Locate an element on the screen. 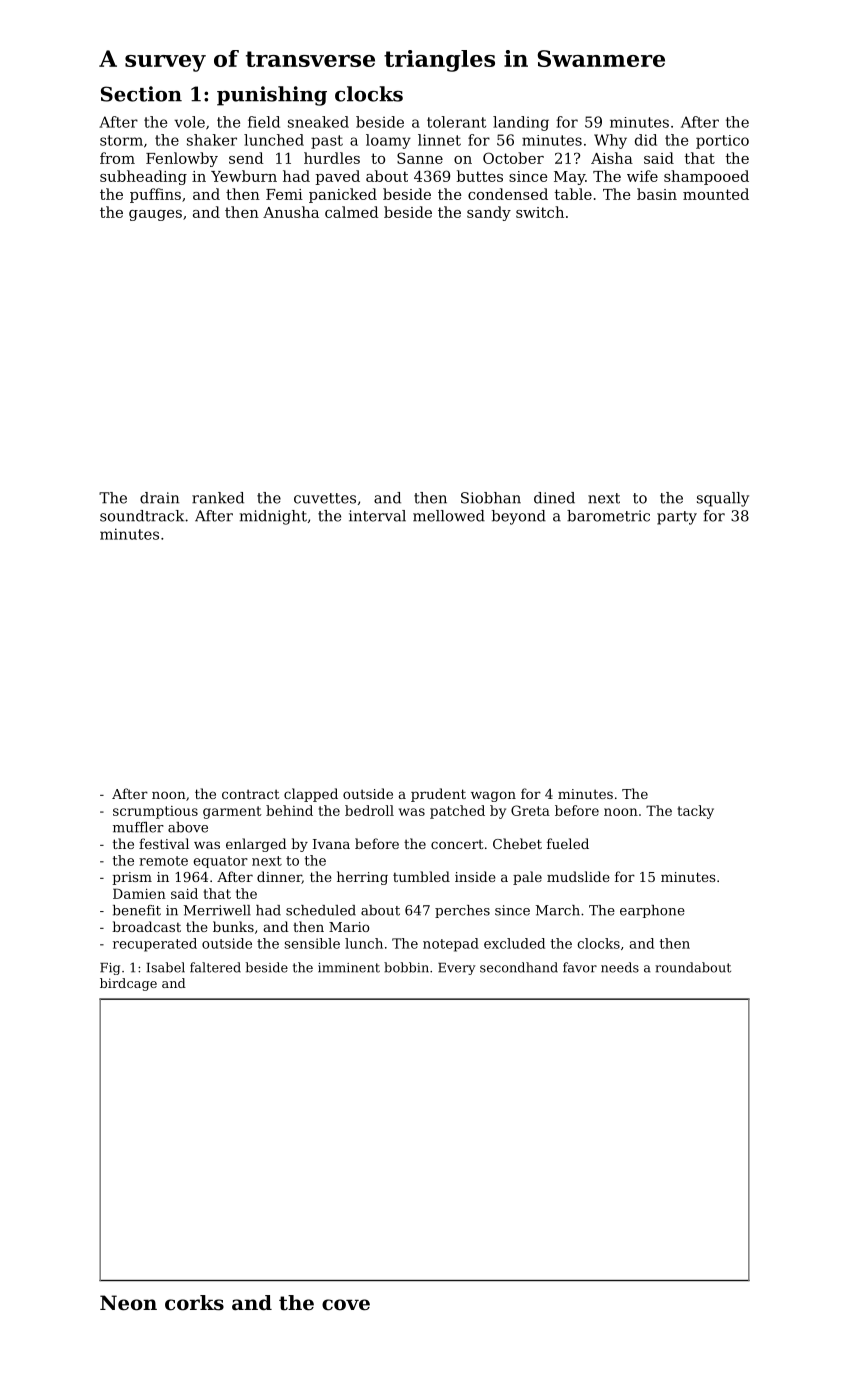  cove is located at coordinates (346, 1305).
